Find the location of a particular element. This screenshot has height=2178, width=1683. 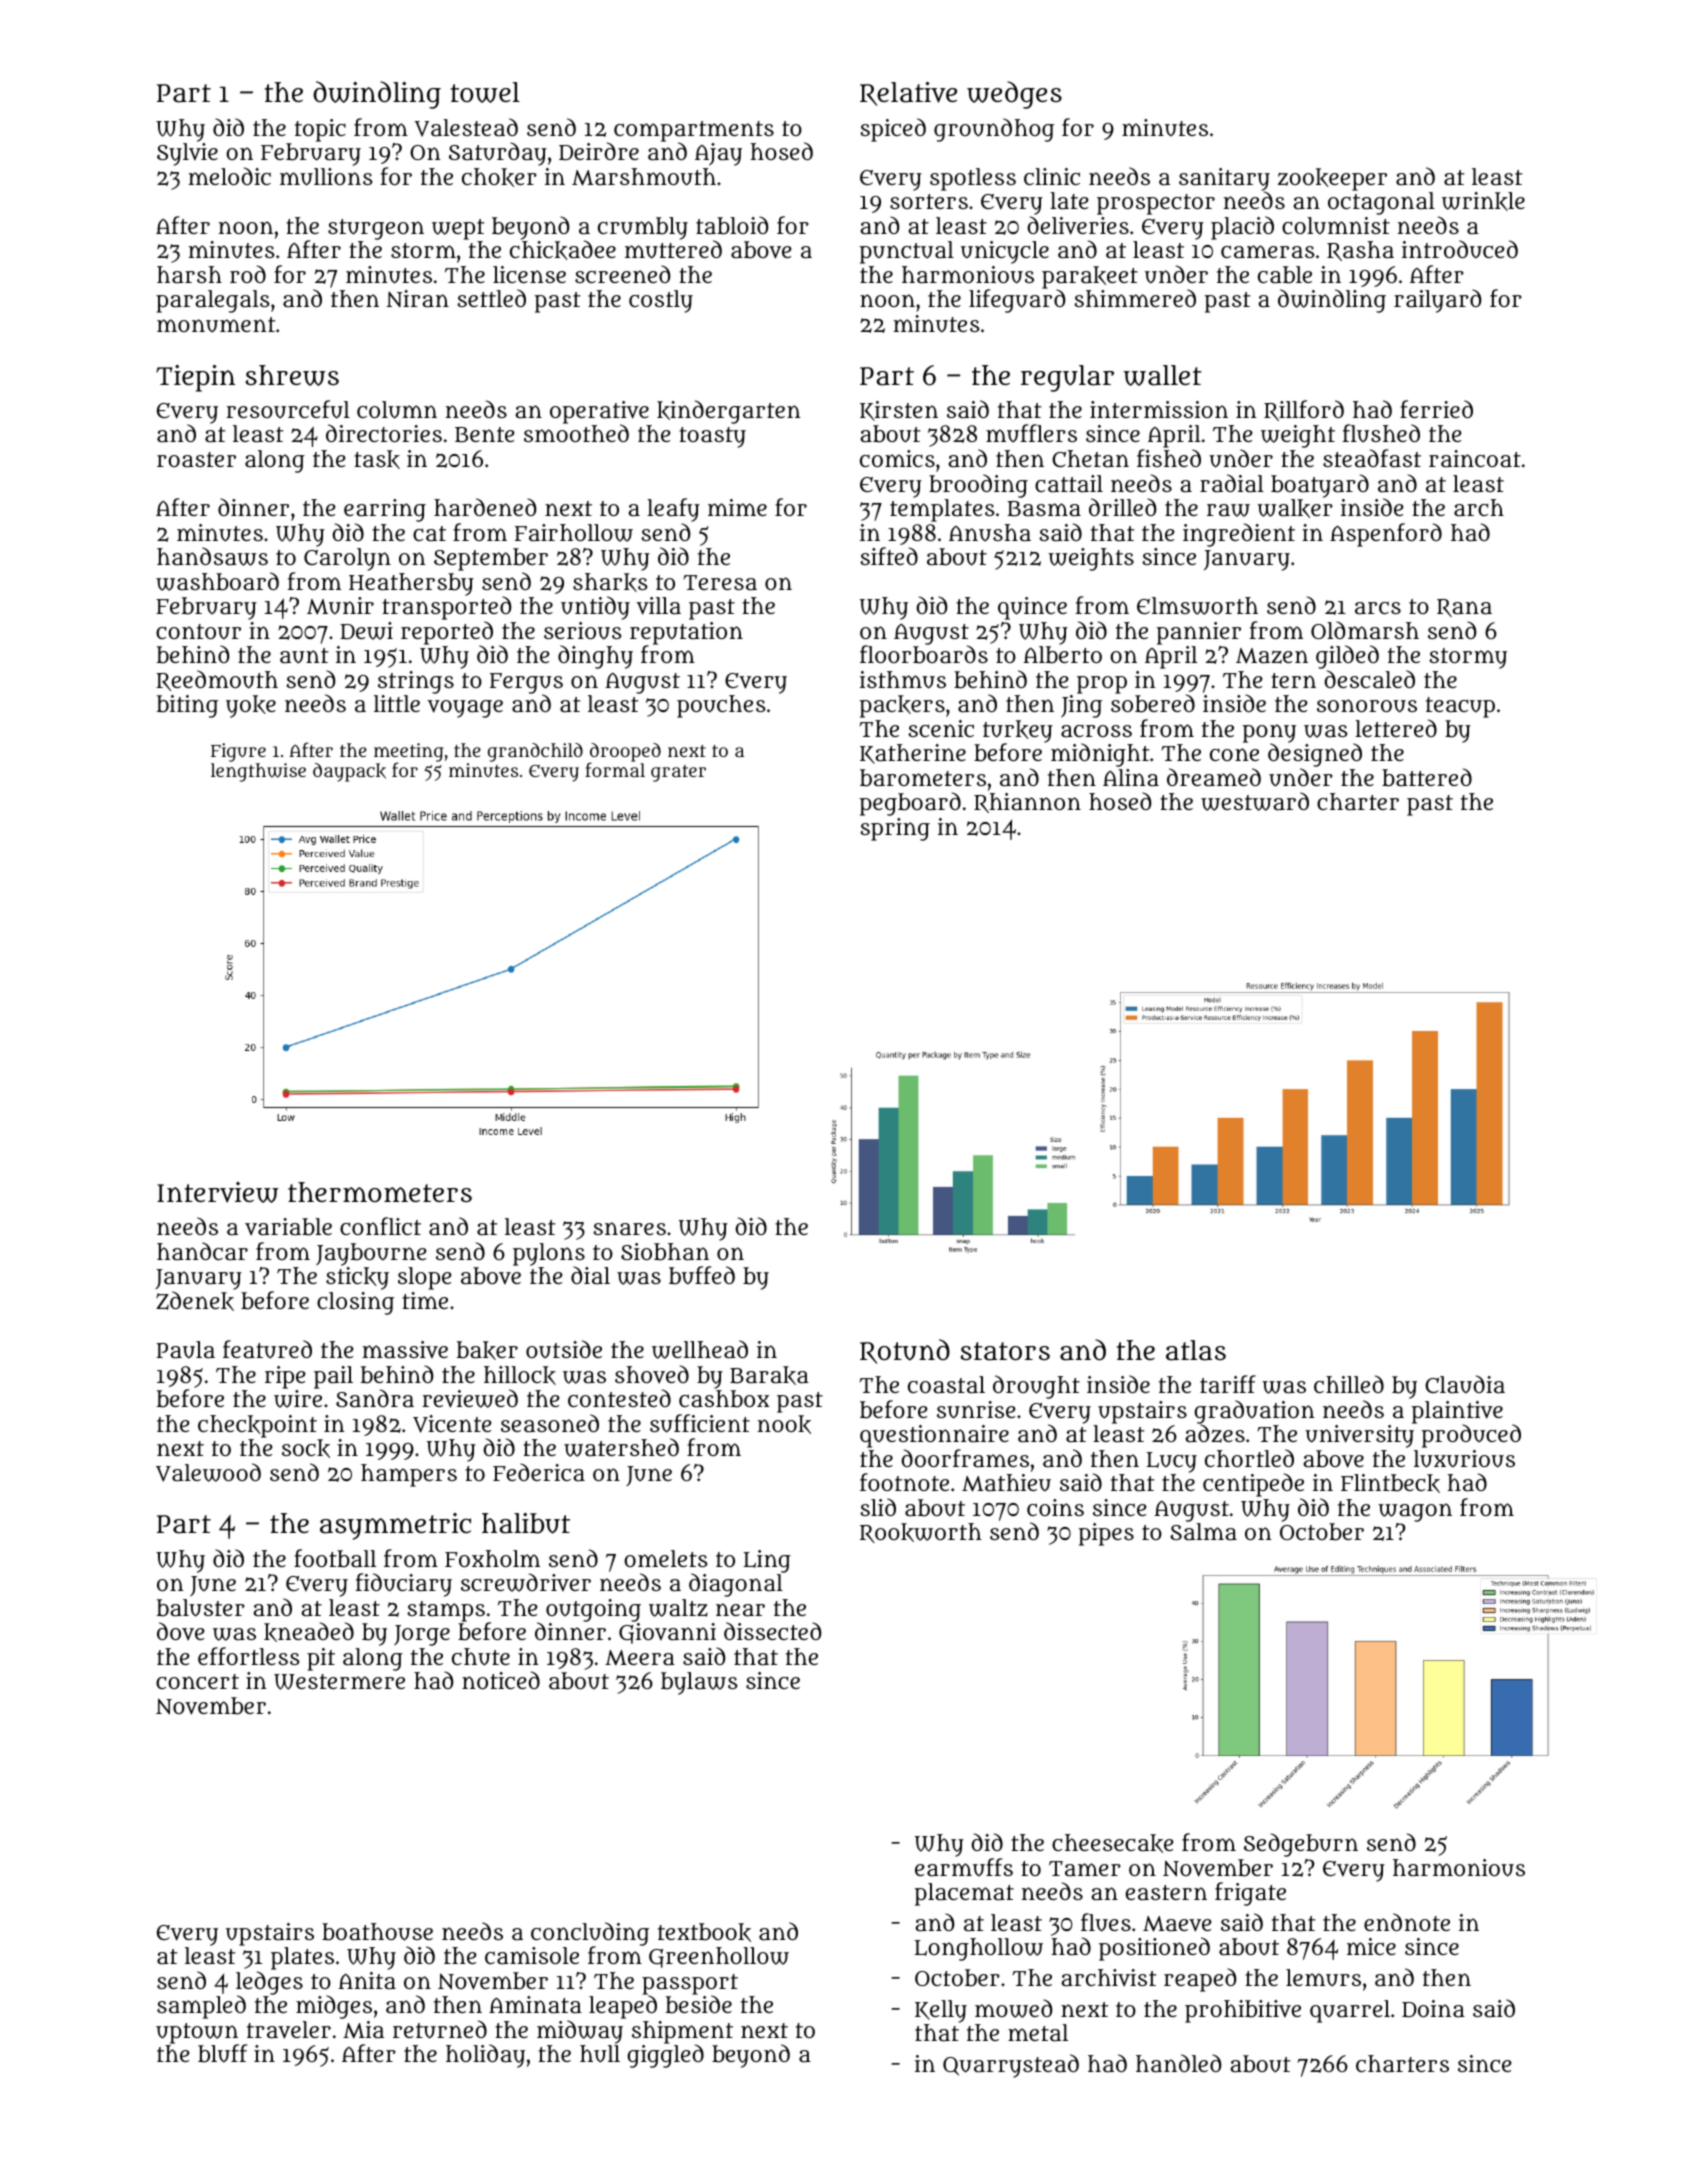

atlas is located at coordinates (1196, 1350).
